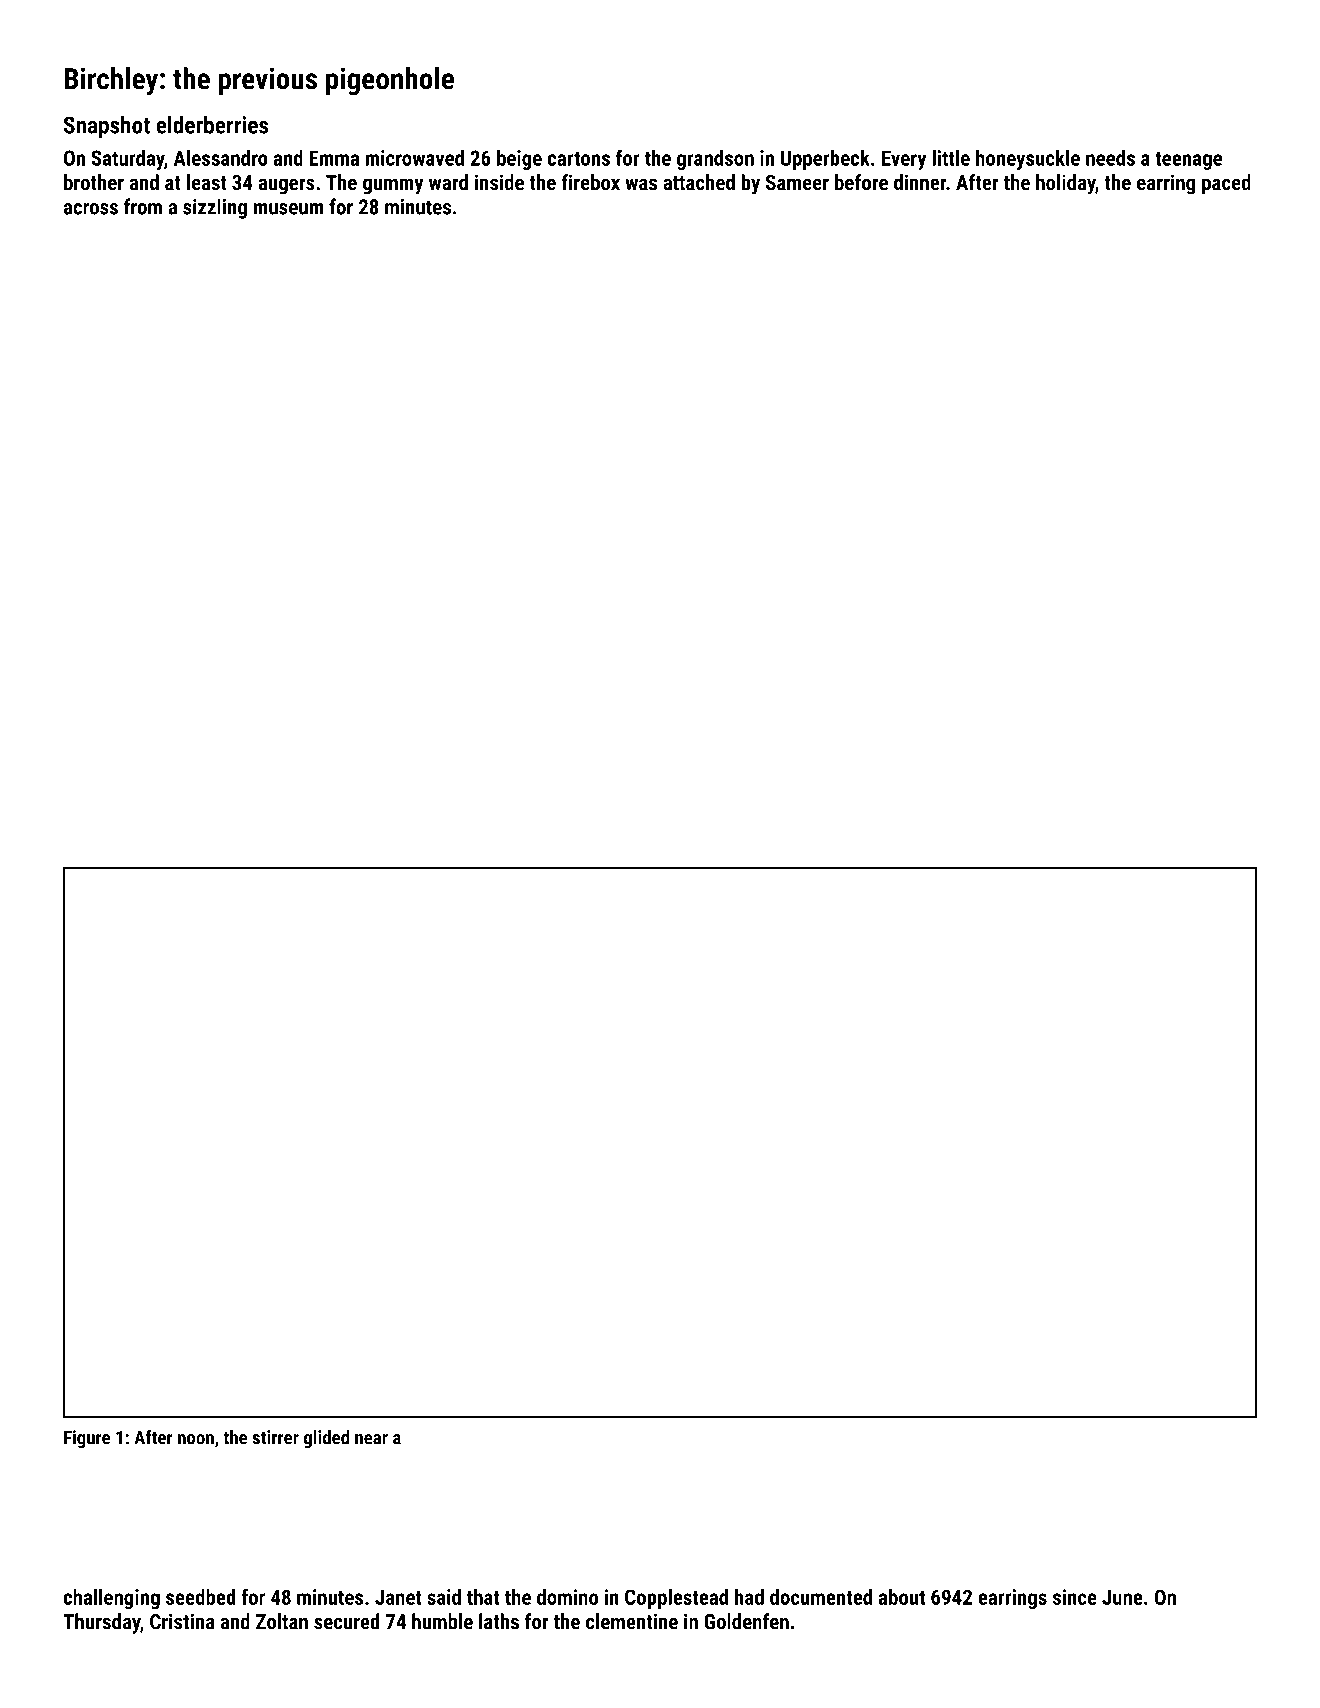  What do you see at coordinates (821, 1597) in the screenshot?
I see `documented` at bounding box center [821, 1597].
